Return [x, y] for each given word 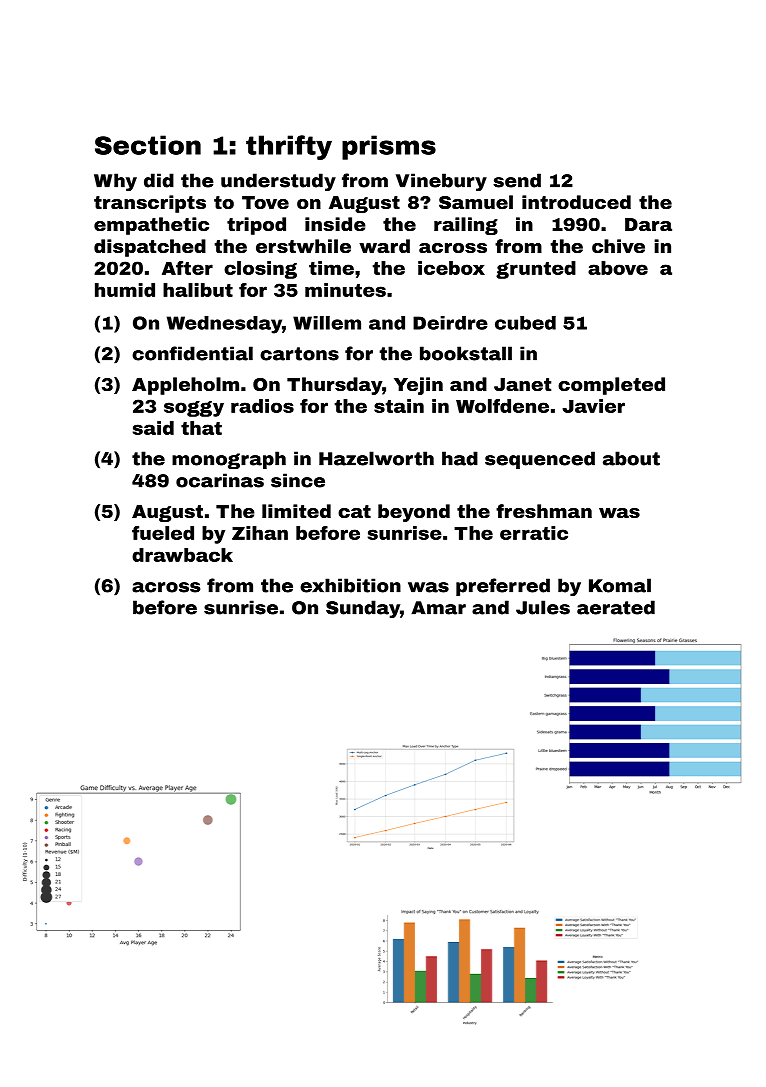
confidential [192, 353]
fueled [163, 533]
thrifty [289, 147]
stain [399, 406]
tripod [256, 226]
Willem [327, 323]
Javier [593, 406]
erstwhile [303, 246]
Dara [648, 224]
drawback [182, 555]
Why [115, 182]
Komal [620, 585]
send [517, 180]
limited [296, 511]
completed [611, 386]
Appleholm [185, 386]
